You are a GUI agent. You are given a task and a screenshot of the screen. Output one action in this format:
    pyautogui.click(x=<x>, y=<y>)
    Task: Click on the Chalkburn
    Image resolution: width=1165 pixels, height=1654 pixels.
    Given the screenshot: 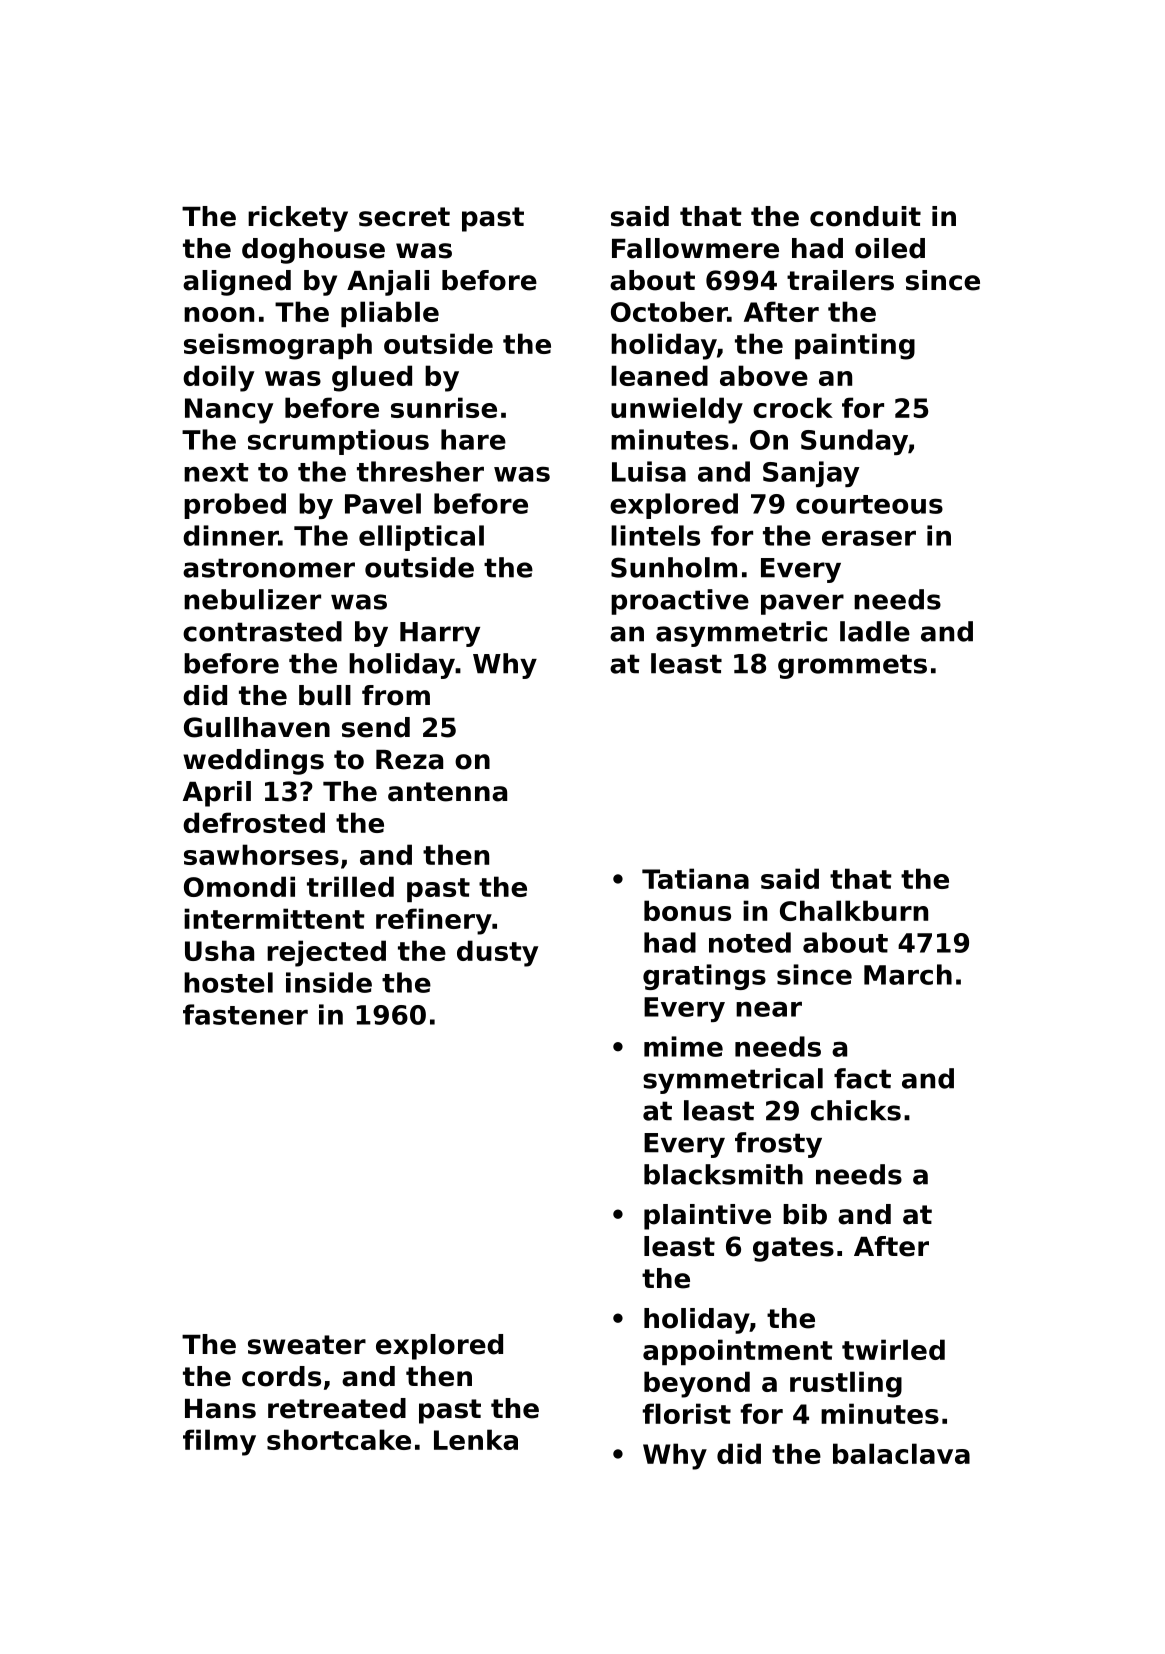 What is the action you would take?
    pyautogui.click(x=854, y=910)
